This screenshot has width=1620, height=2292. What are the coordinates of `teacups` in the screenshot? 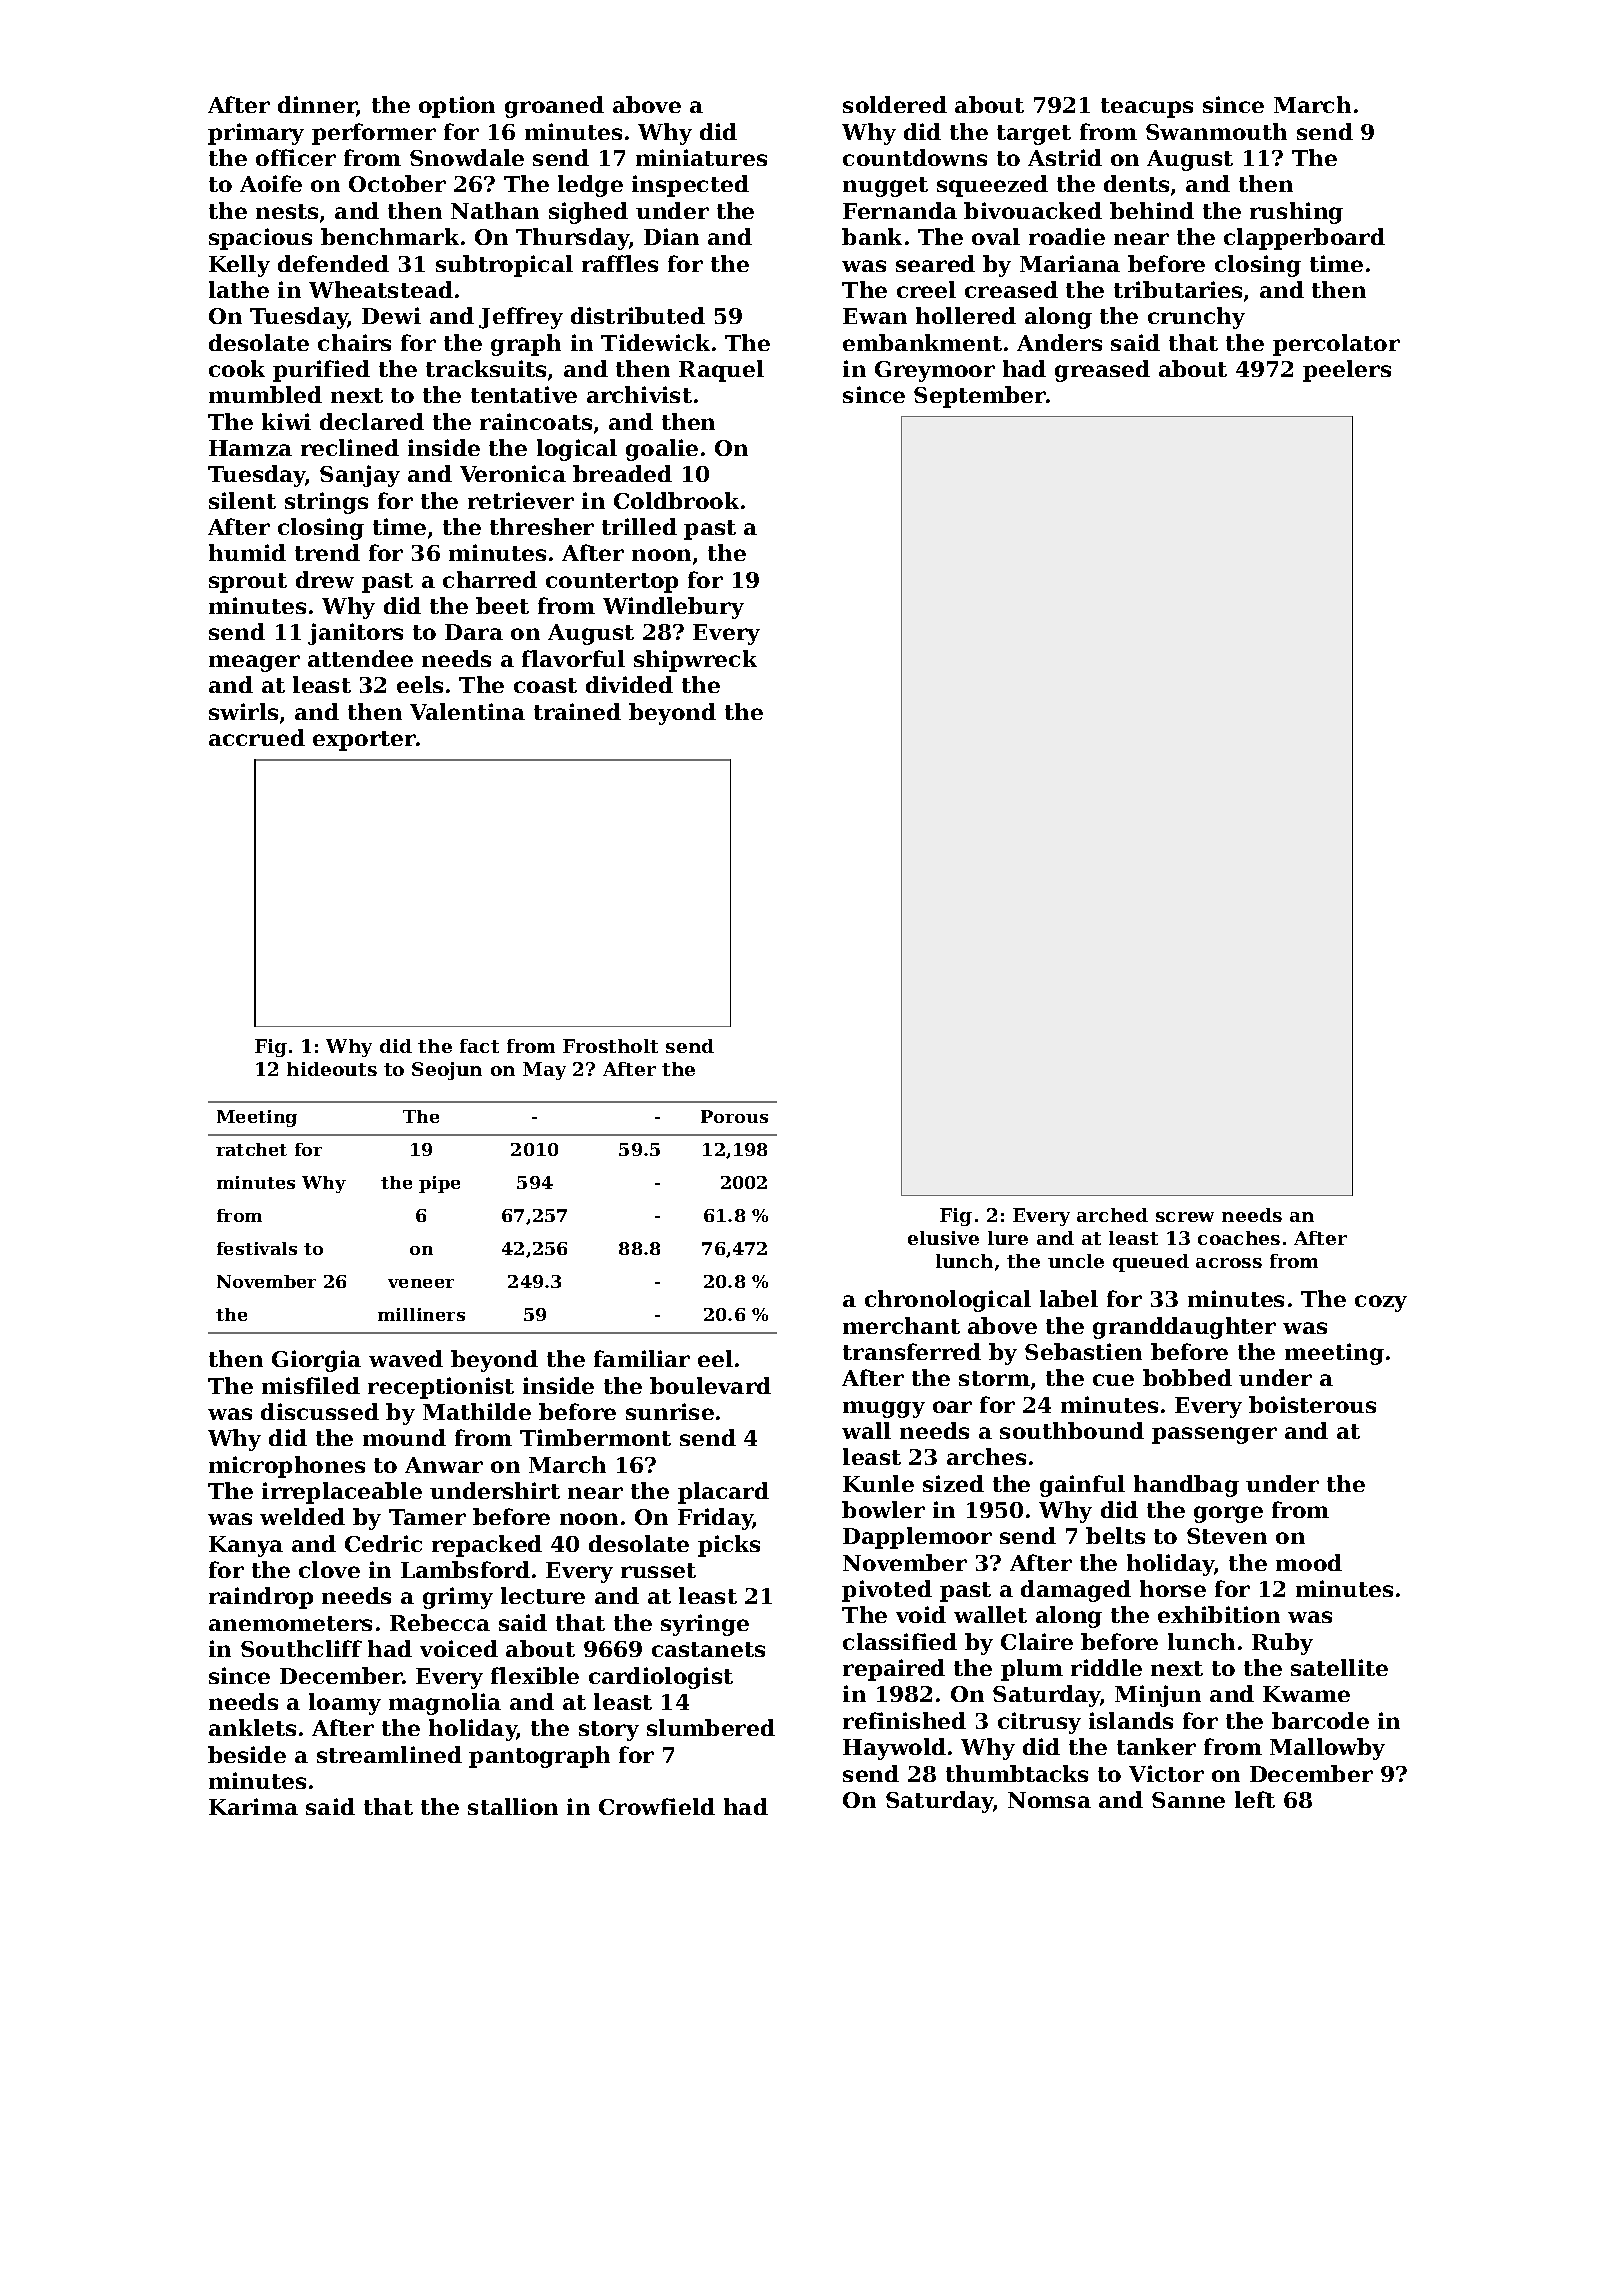 It's located at (1147, 108).
